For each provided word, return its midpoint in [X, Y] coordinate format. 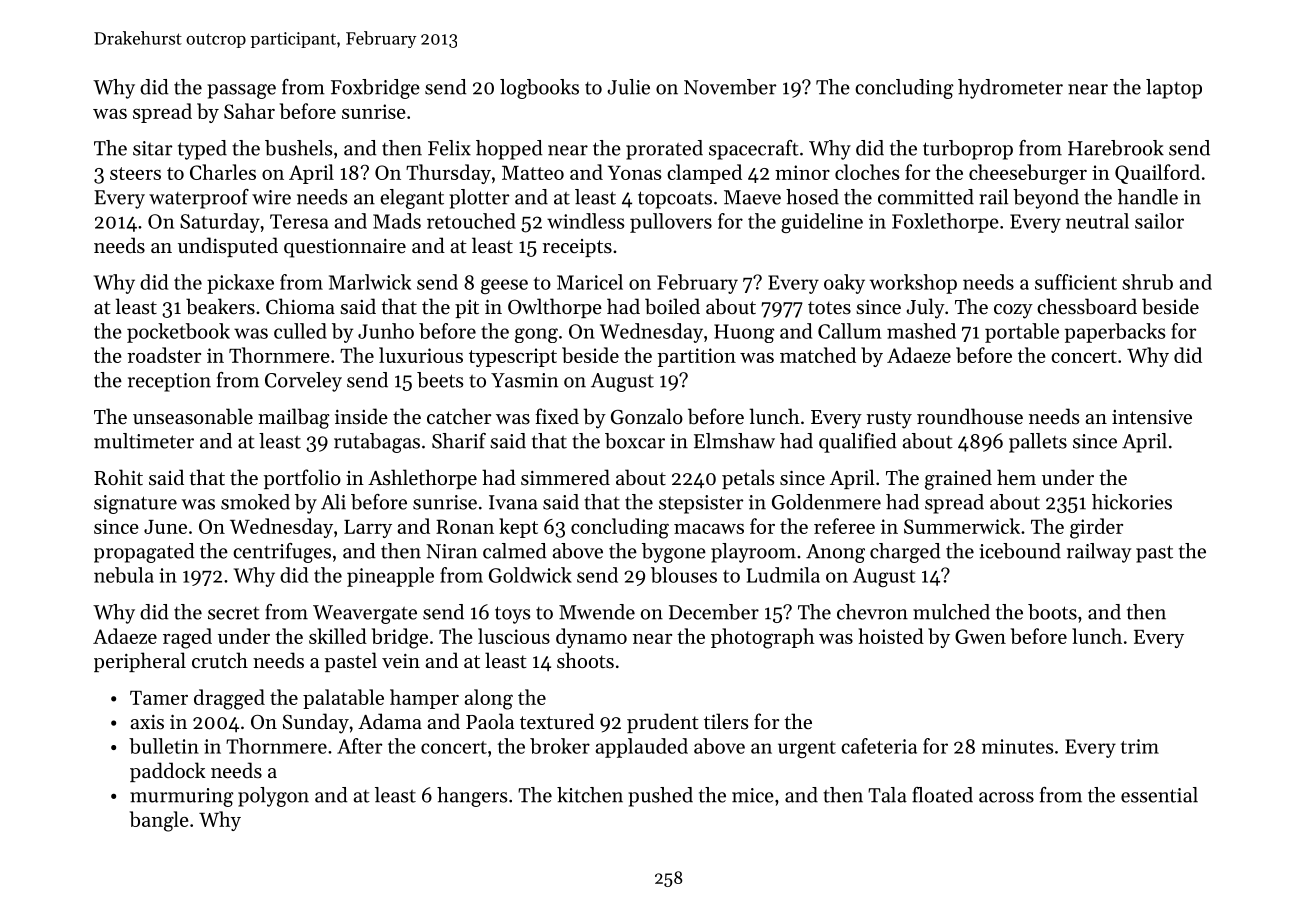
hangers [472, 797]
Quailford [1157, 174]
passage [241, 91]
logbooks [539, 89]
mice [753, 795]
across [1006, 797]
